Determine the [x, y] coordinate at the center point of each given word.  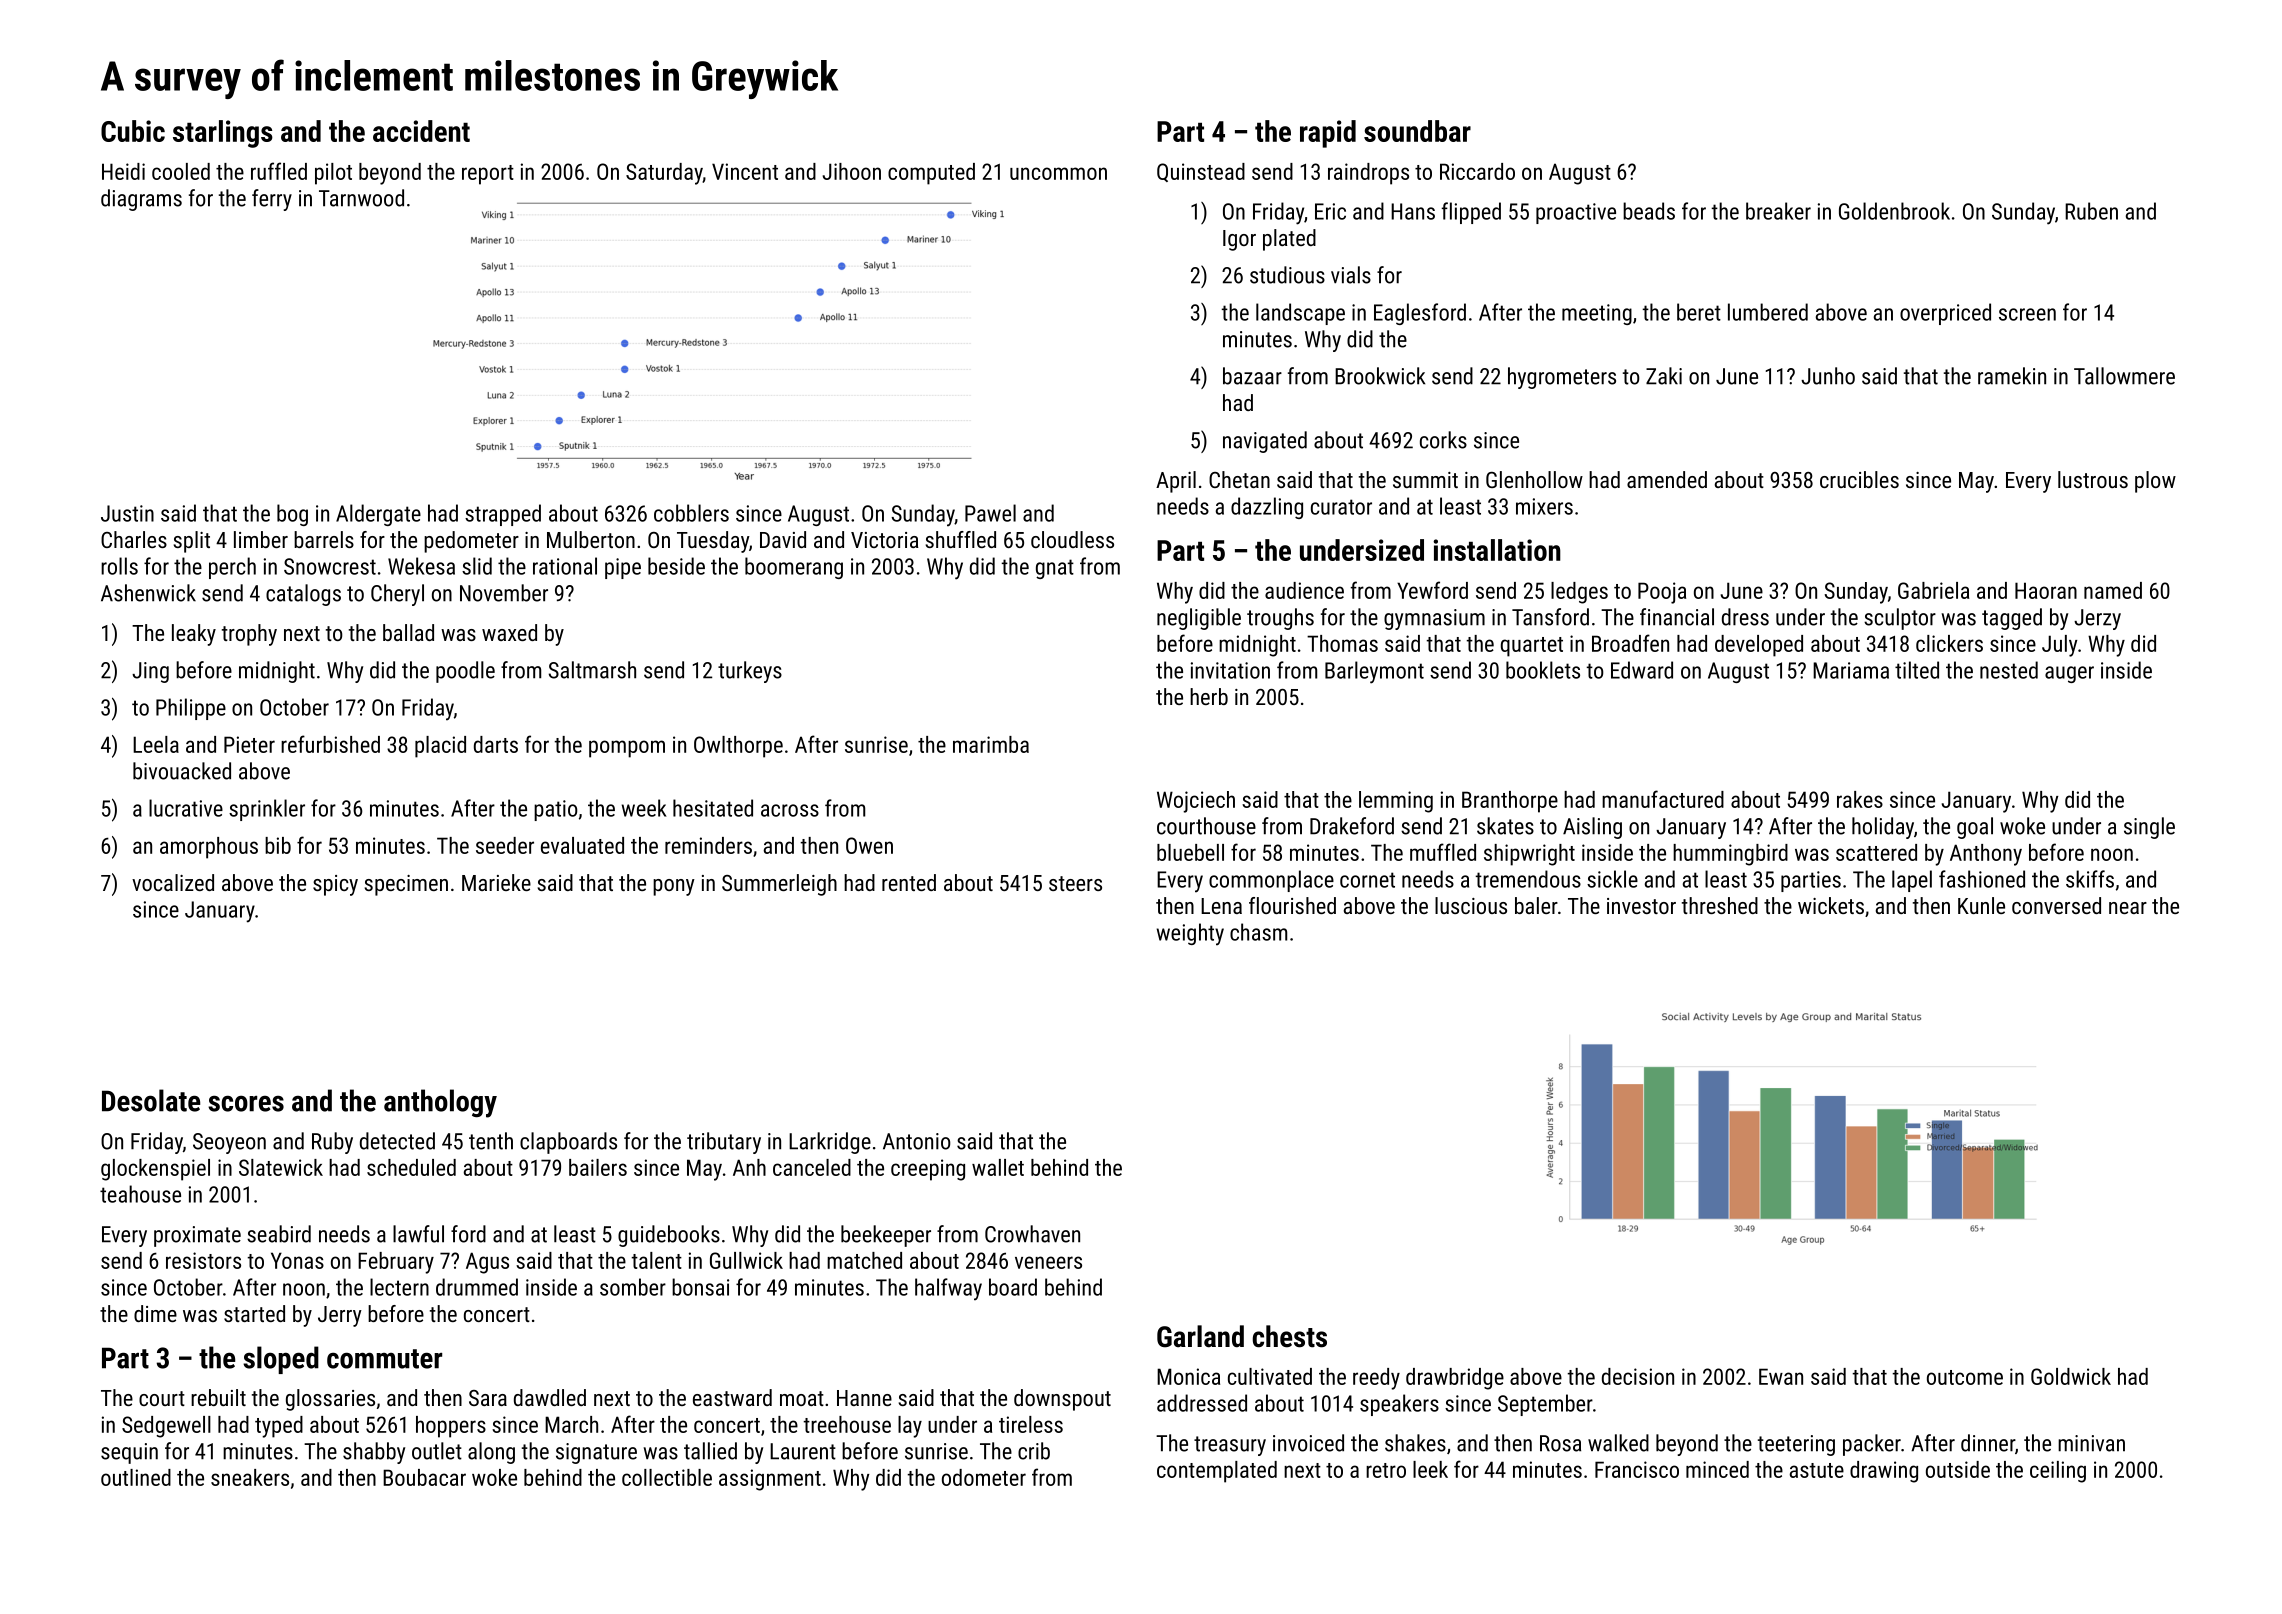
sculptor [1900, 619]
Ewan [1781, 1376]
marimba [991, 744]
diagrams [141, 200]
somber [633, 1287]
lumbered [1768, 312]
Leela [156, 744]
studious [1287, 275]
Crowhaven [1032, 1234]
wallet [998, 1167]
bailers [598, 1167]
